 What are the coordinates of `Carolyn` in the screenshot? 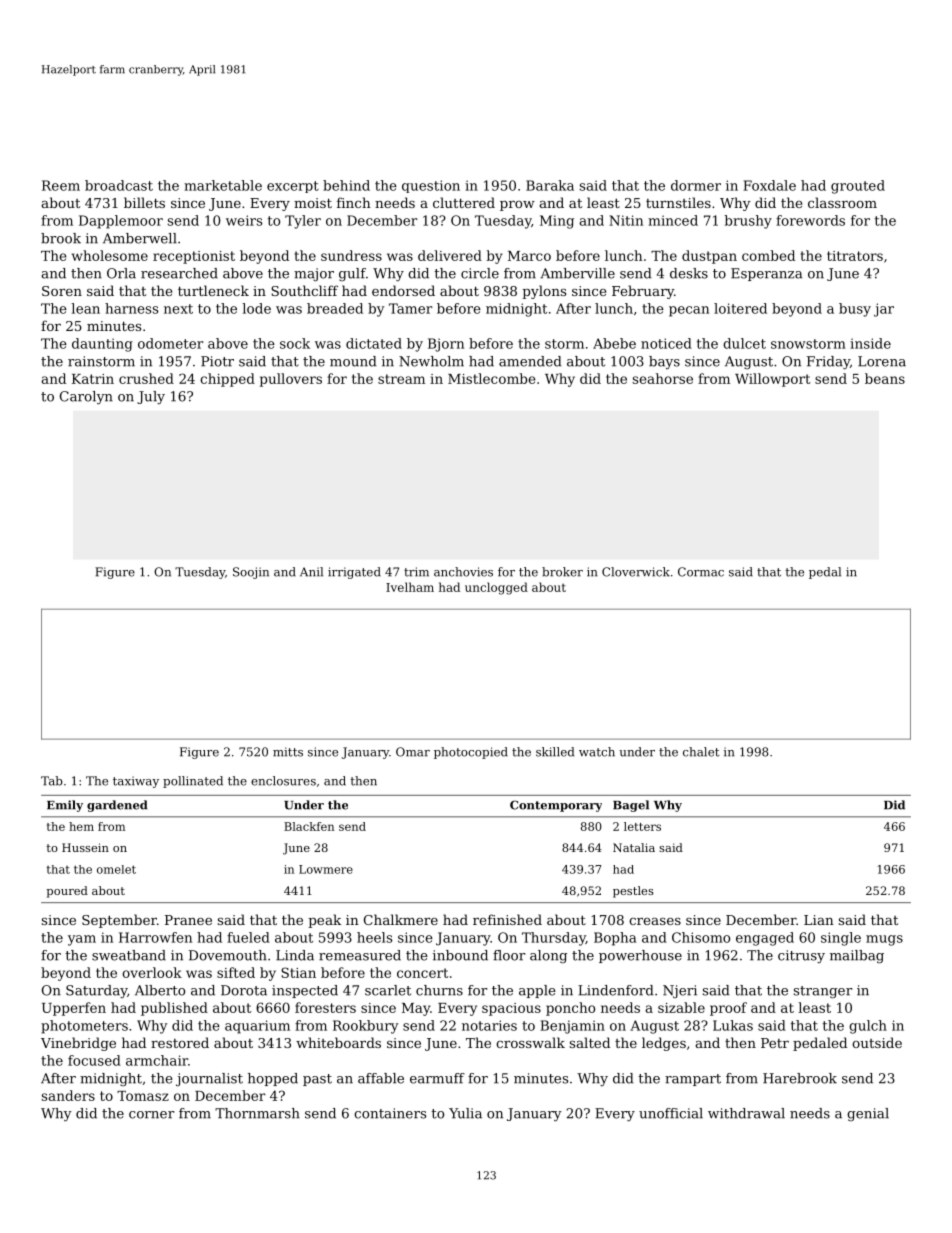 It's located at (86, 398).
